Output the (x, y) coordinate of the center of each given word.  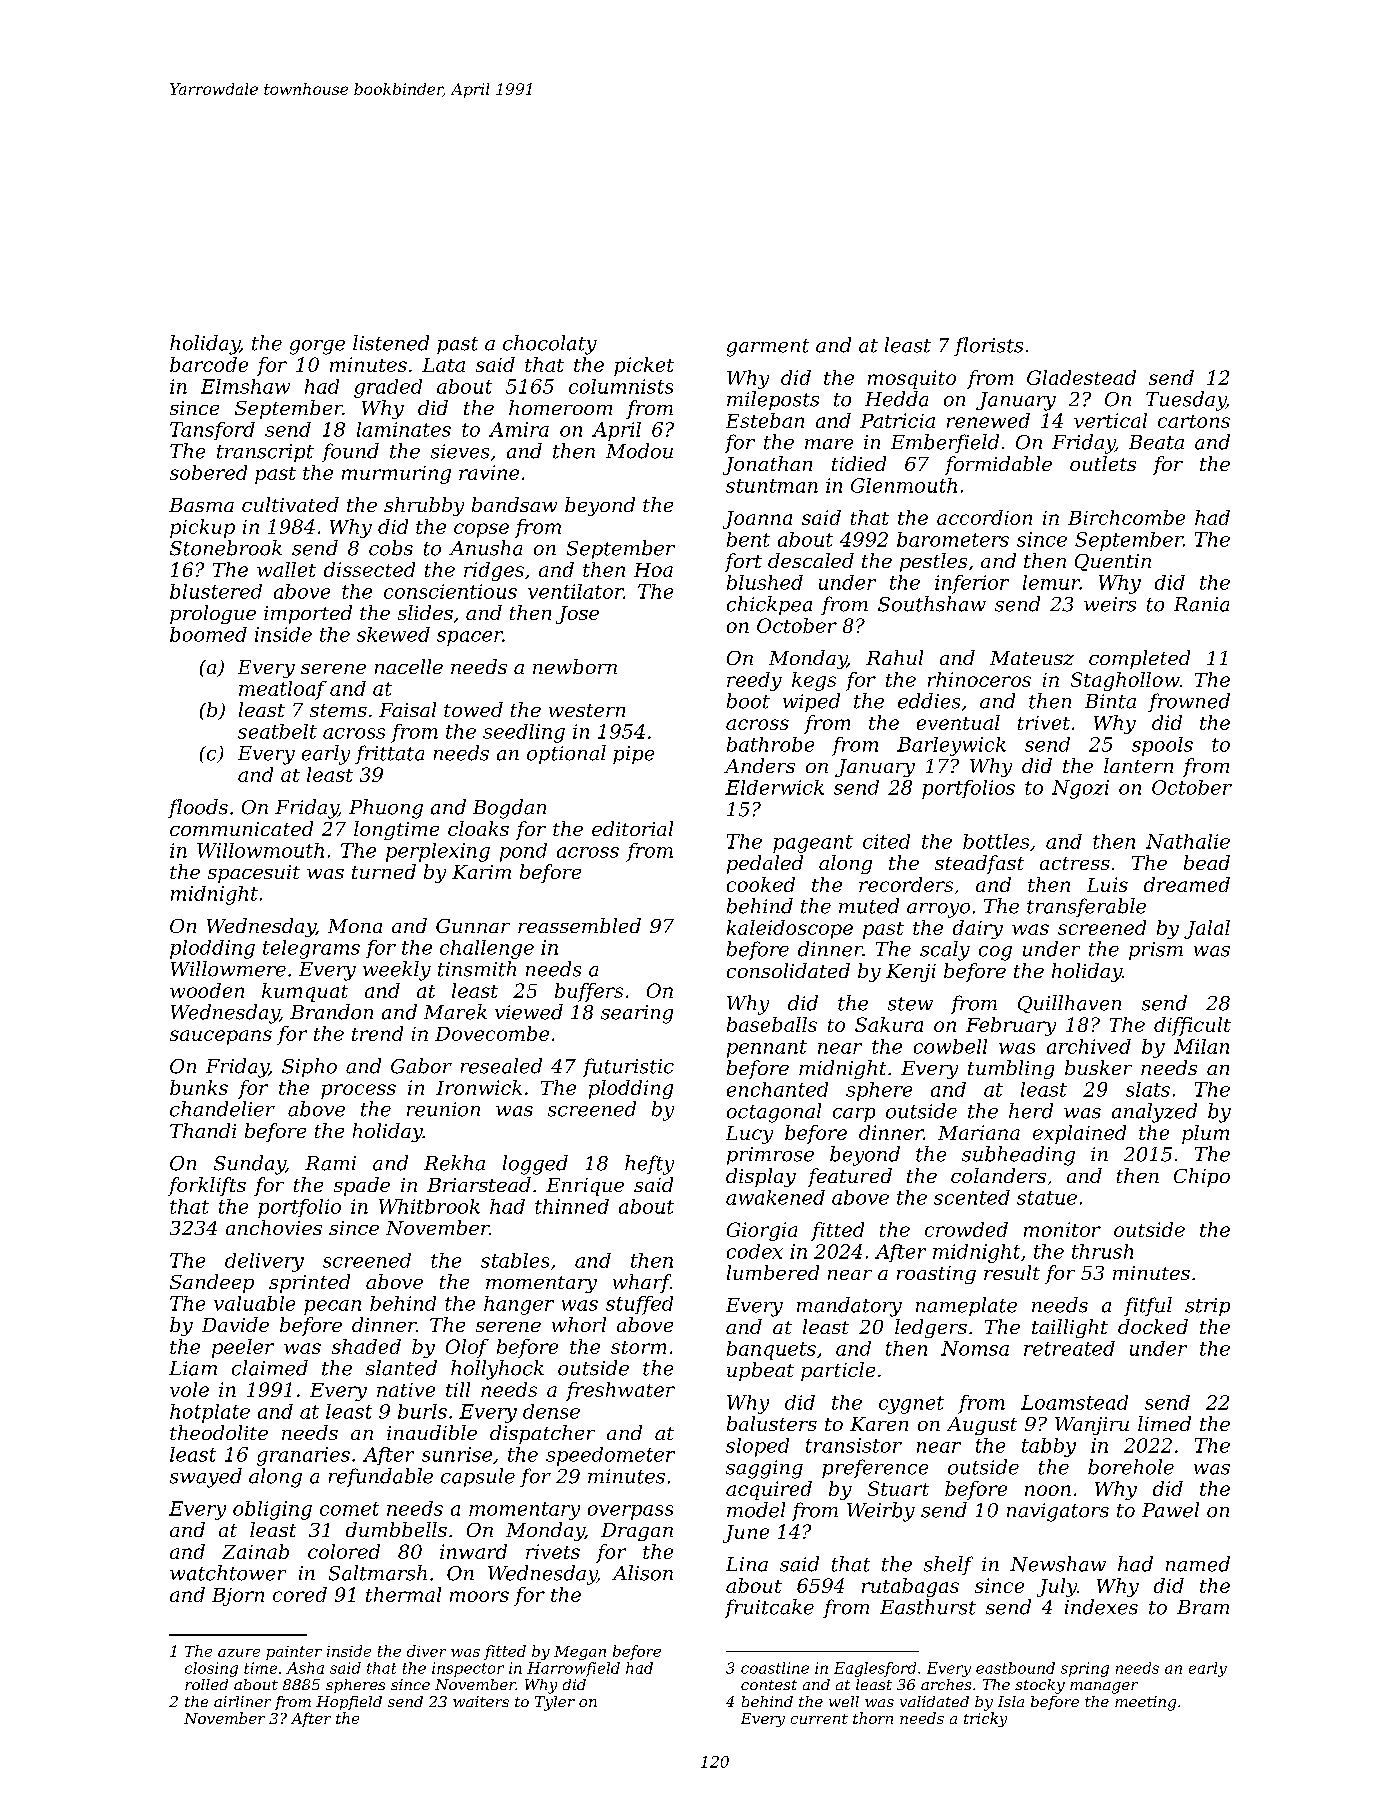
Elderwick (774, 787)
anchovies (274, 1227)
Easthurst (928, 1607)
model (756, 1510)
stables (515, 1260)
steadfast (979, 864)
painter (294, 1653)
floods (198, 808)
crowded (966, 1229)
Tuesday (1186, 401)
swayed (206, 1478)
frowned (1189, 702)
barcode (209, 364)
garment (768, 348)
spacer (470, 638)
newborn (575, 666)
